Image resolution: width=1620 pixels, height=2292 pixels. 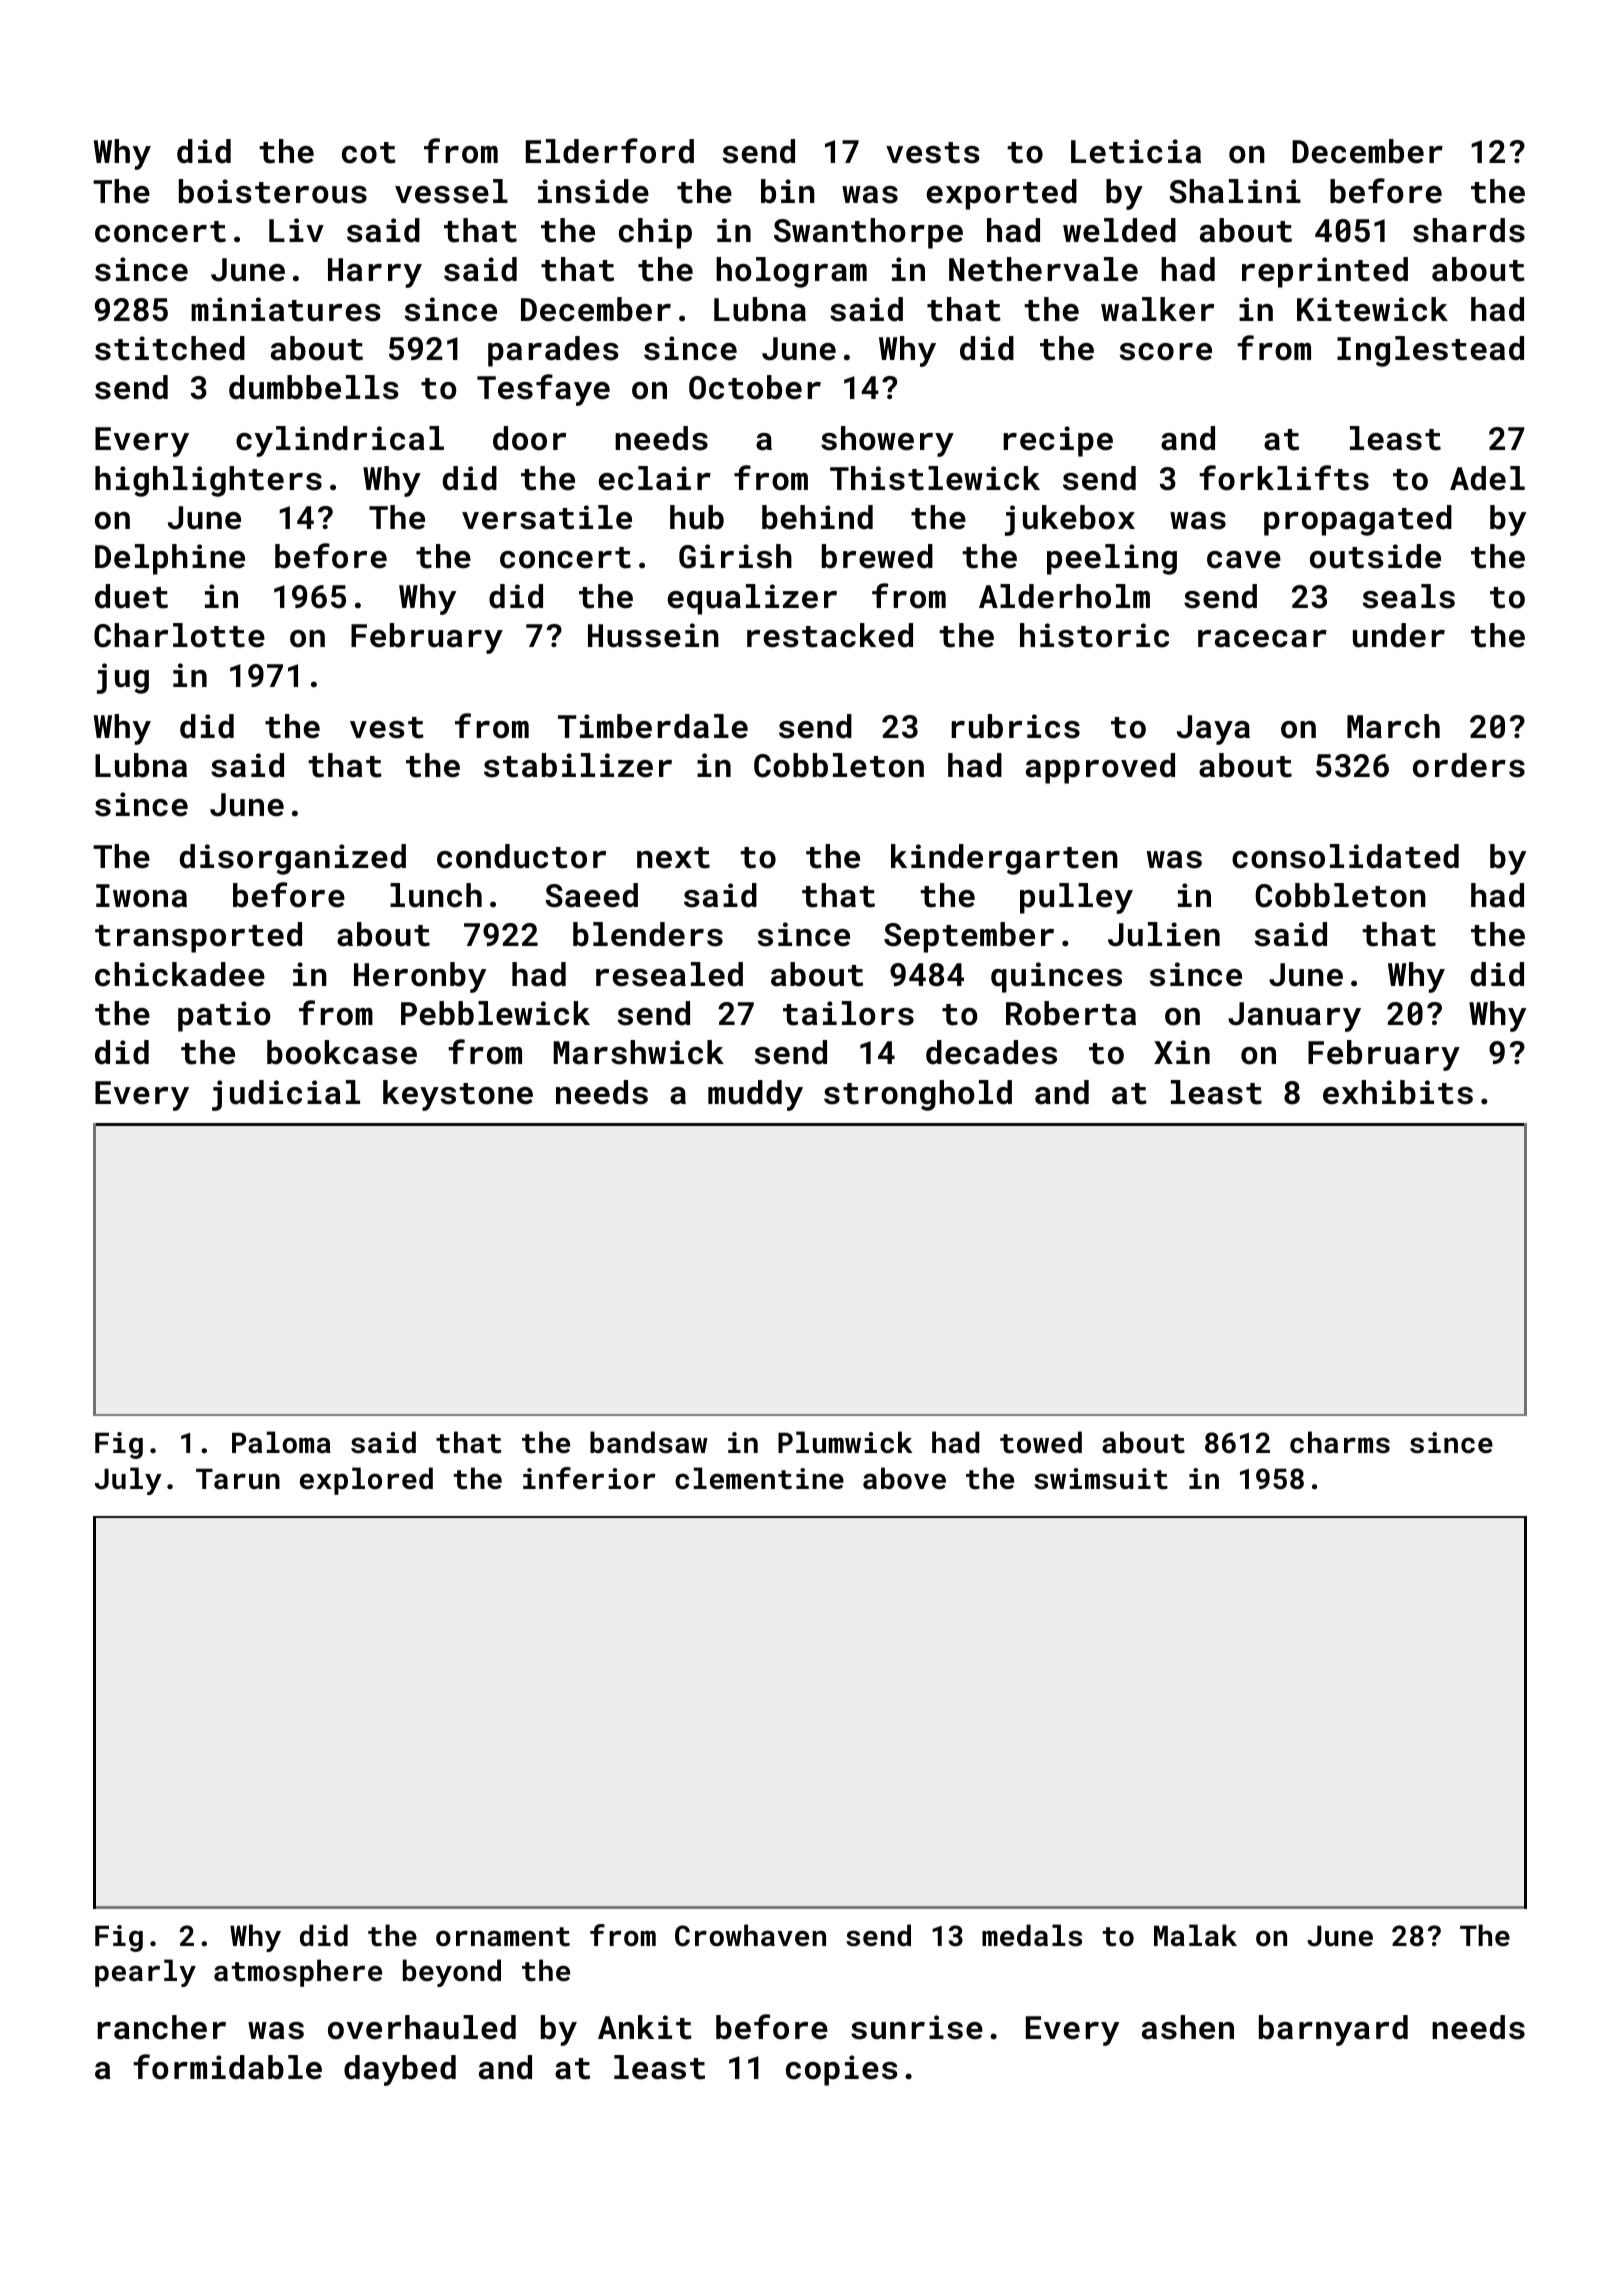 I want to click on boisterous, so click(x=273, y=191).
